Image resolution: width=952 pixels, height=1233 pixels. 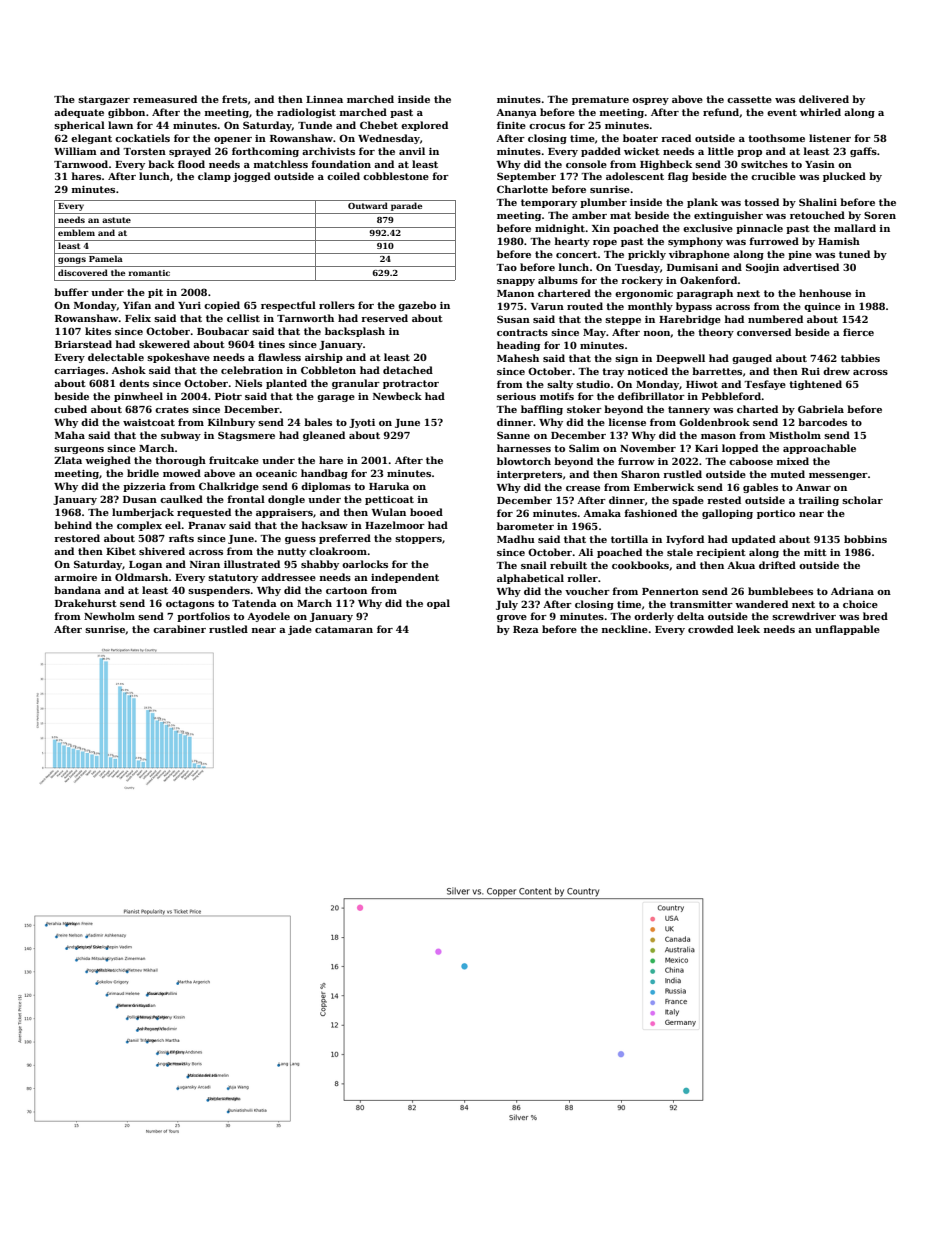 I want to click on pinnacle, so click(x=759, y=229).
